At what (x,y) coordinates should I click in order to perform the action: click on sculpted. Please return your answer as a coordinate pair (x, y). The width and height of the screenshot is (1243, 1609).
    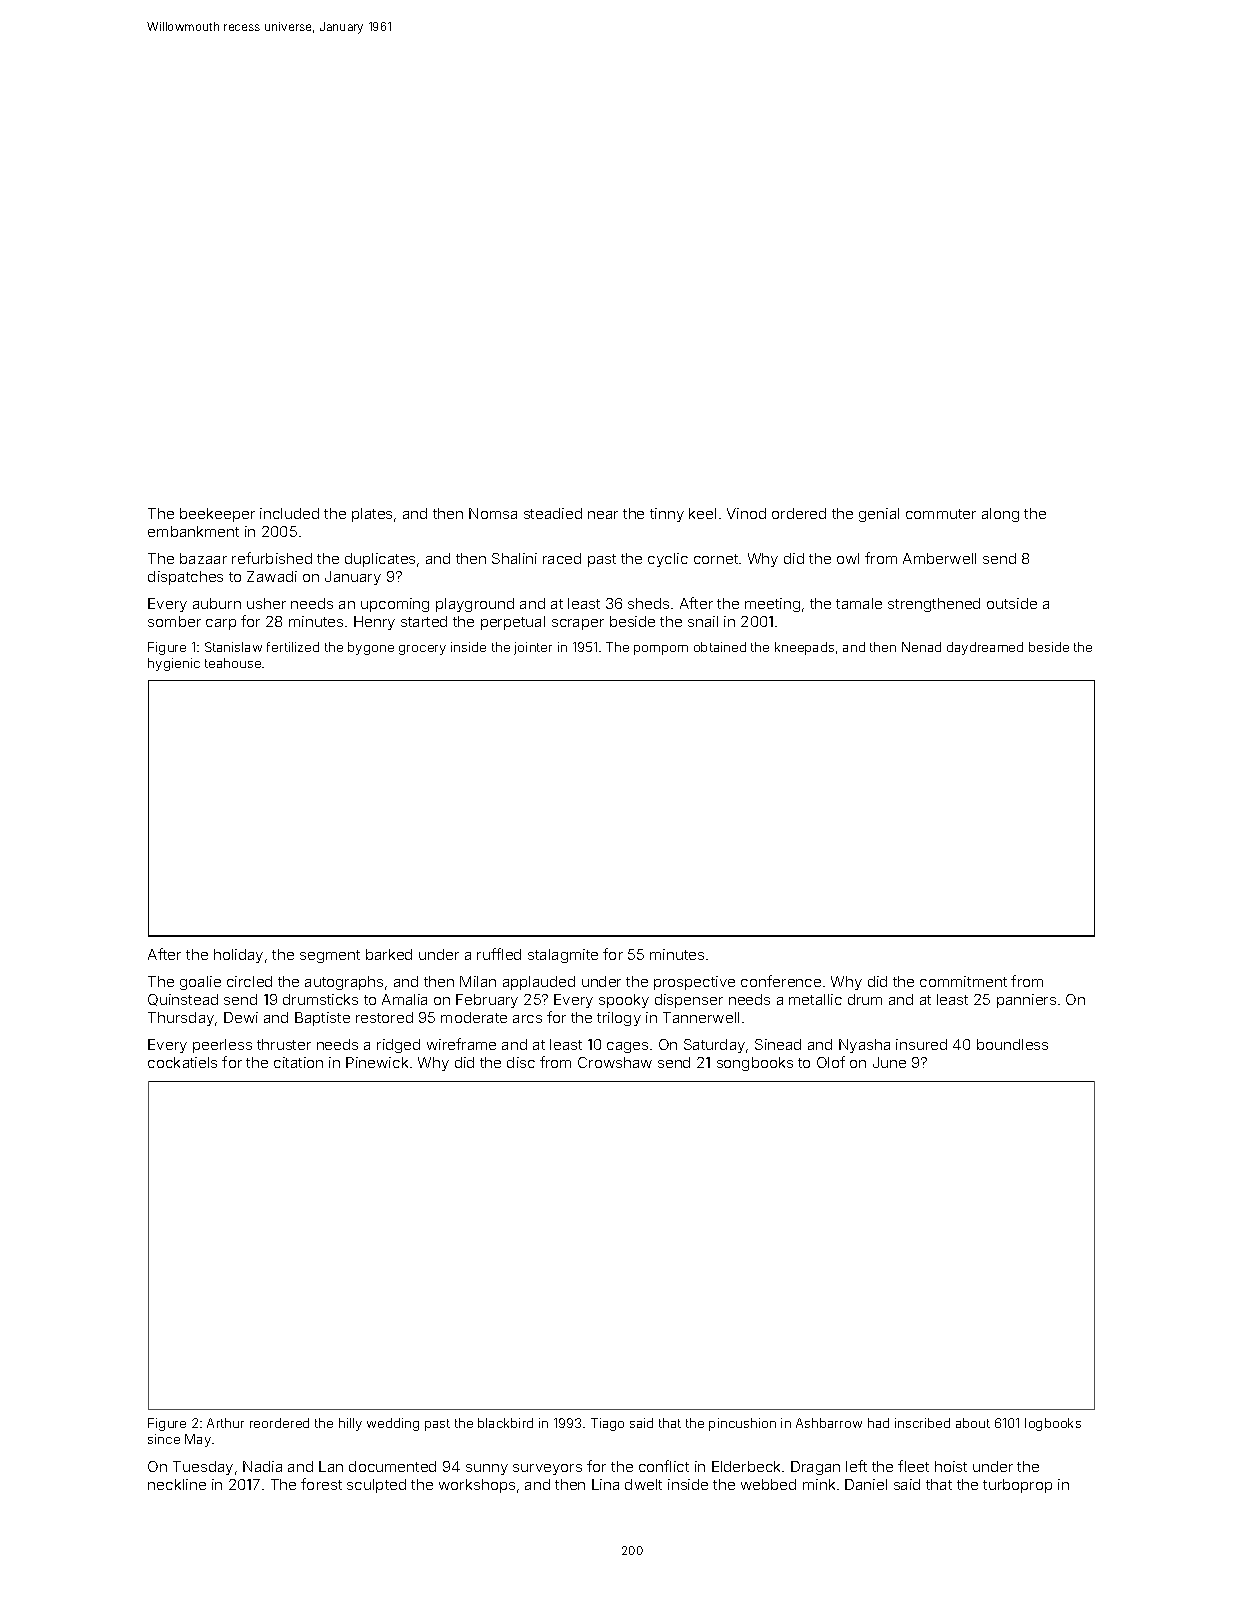
    Looking at the image, I should click on (376, 1486).
